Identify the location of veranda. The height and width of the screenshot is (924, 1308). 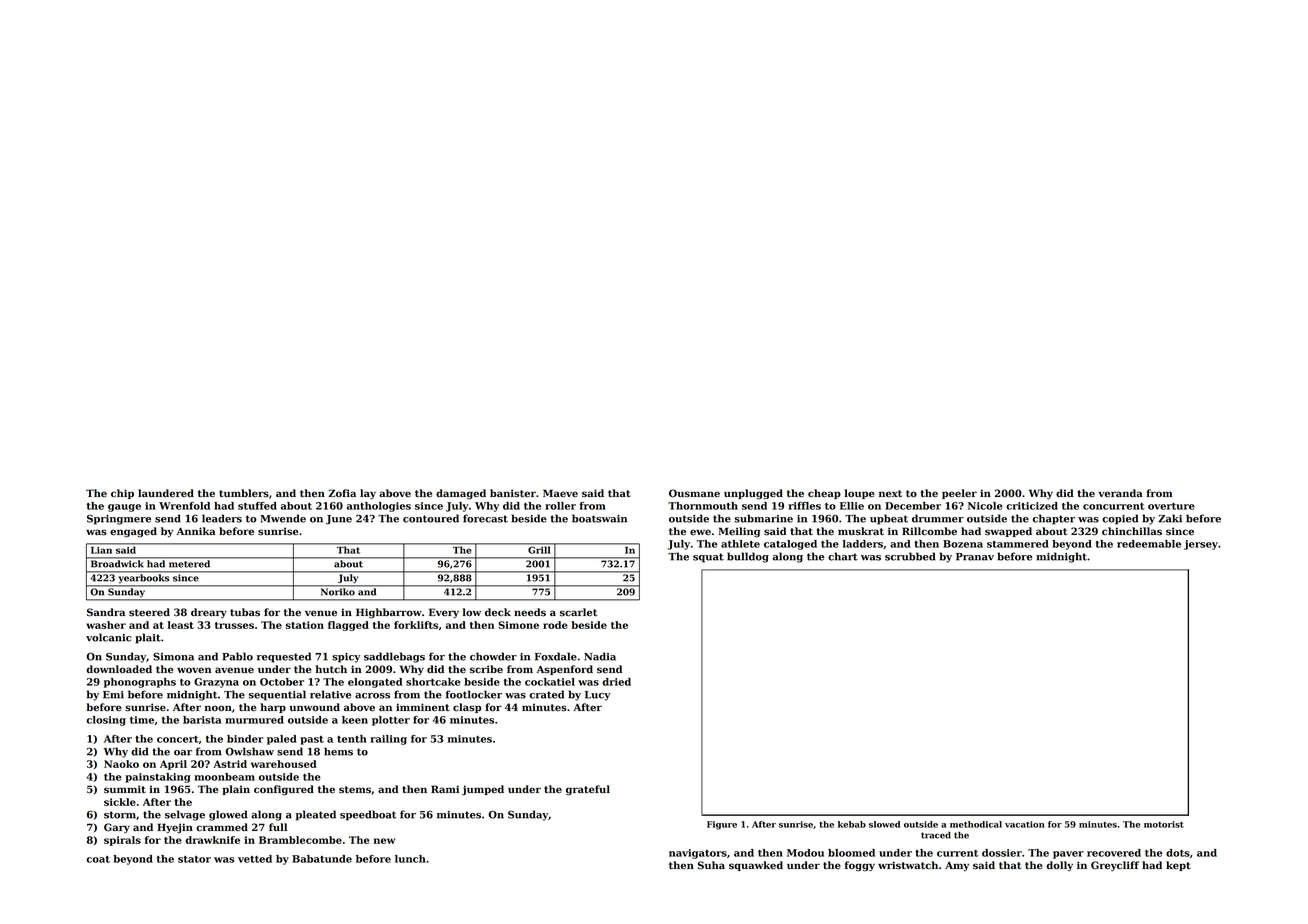
(1120, 493).
